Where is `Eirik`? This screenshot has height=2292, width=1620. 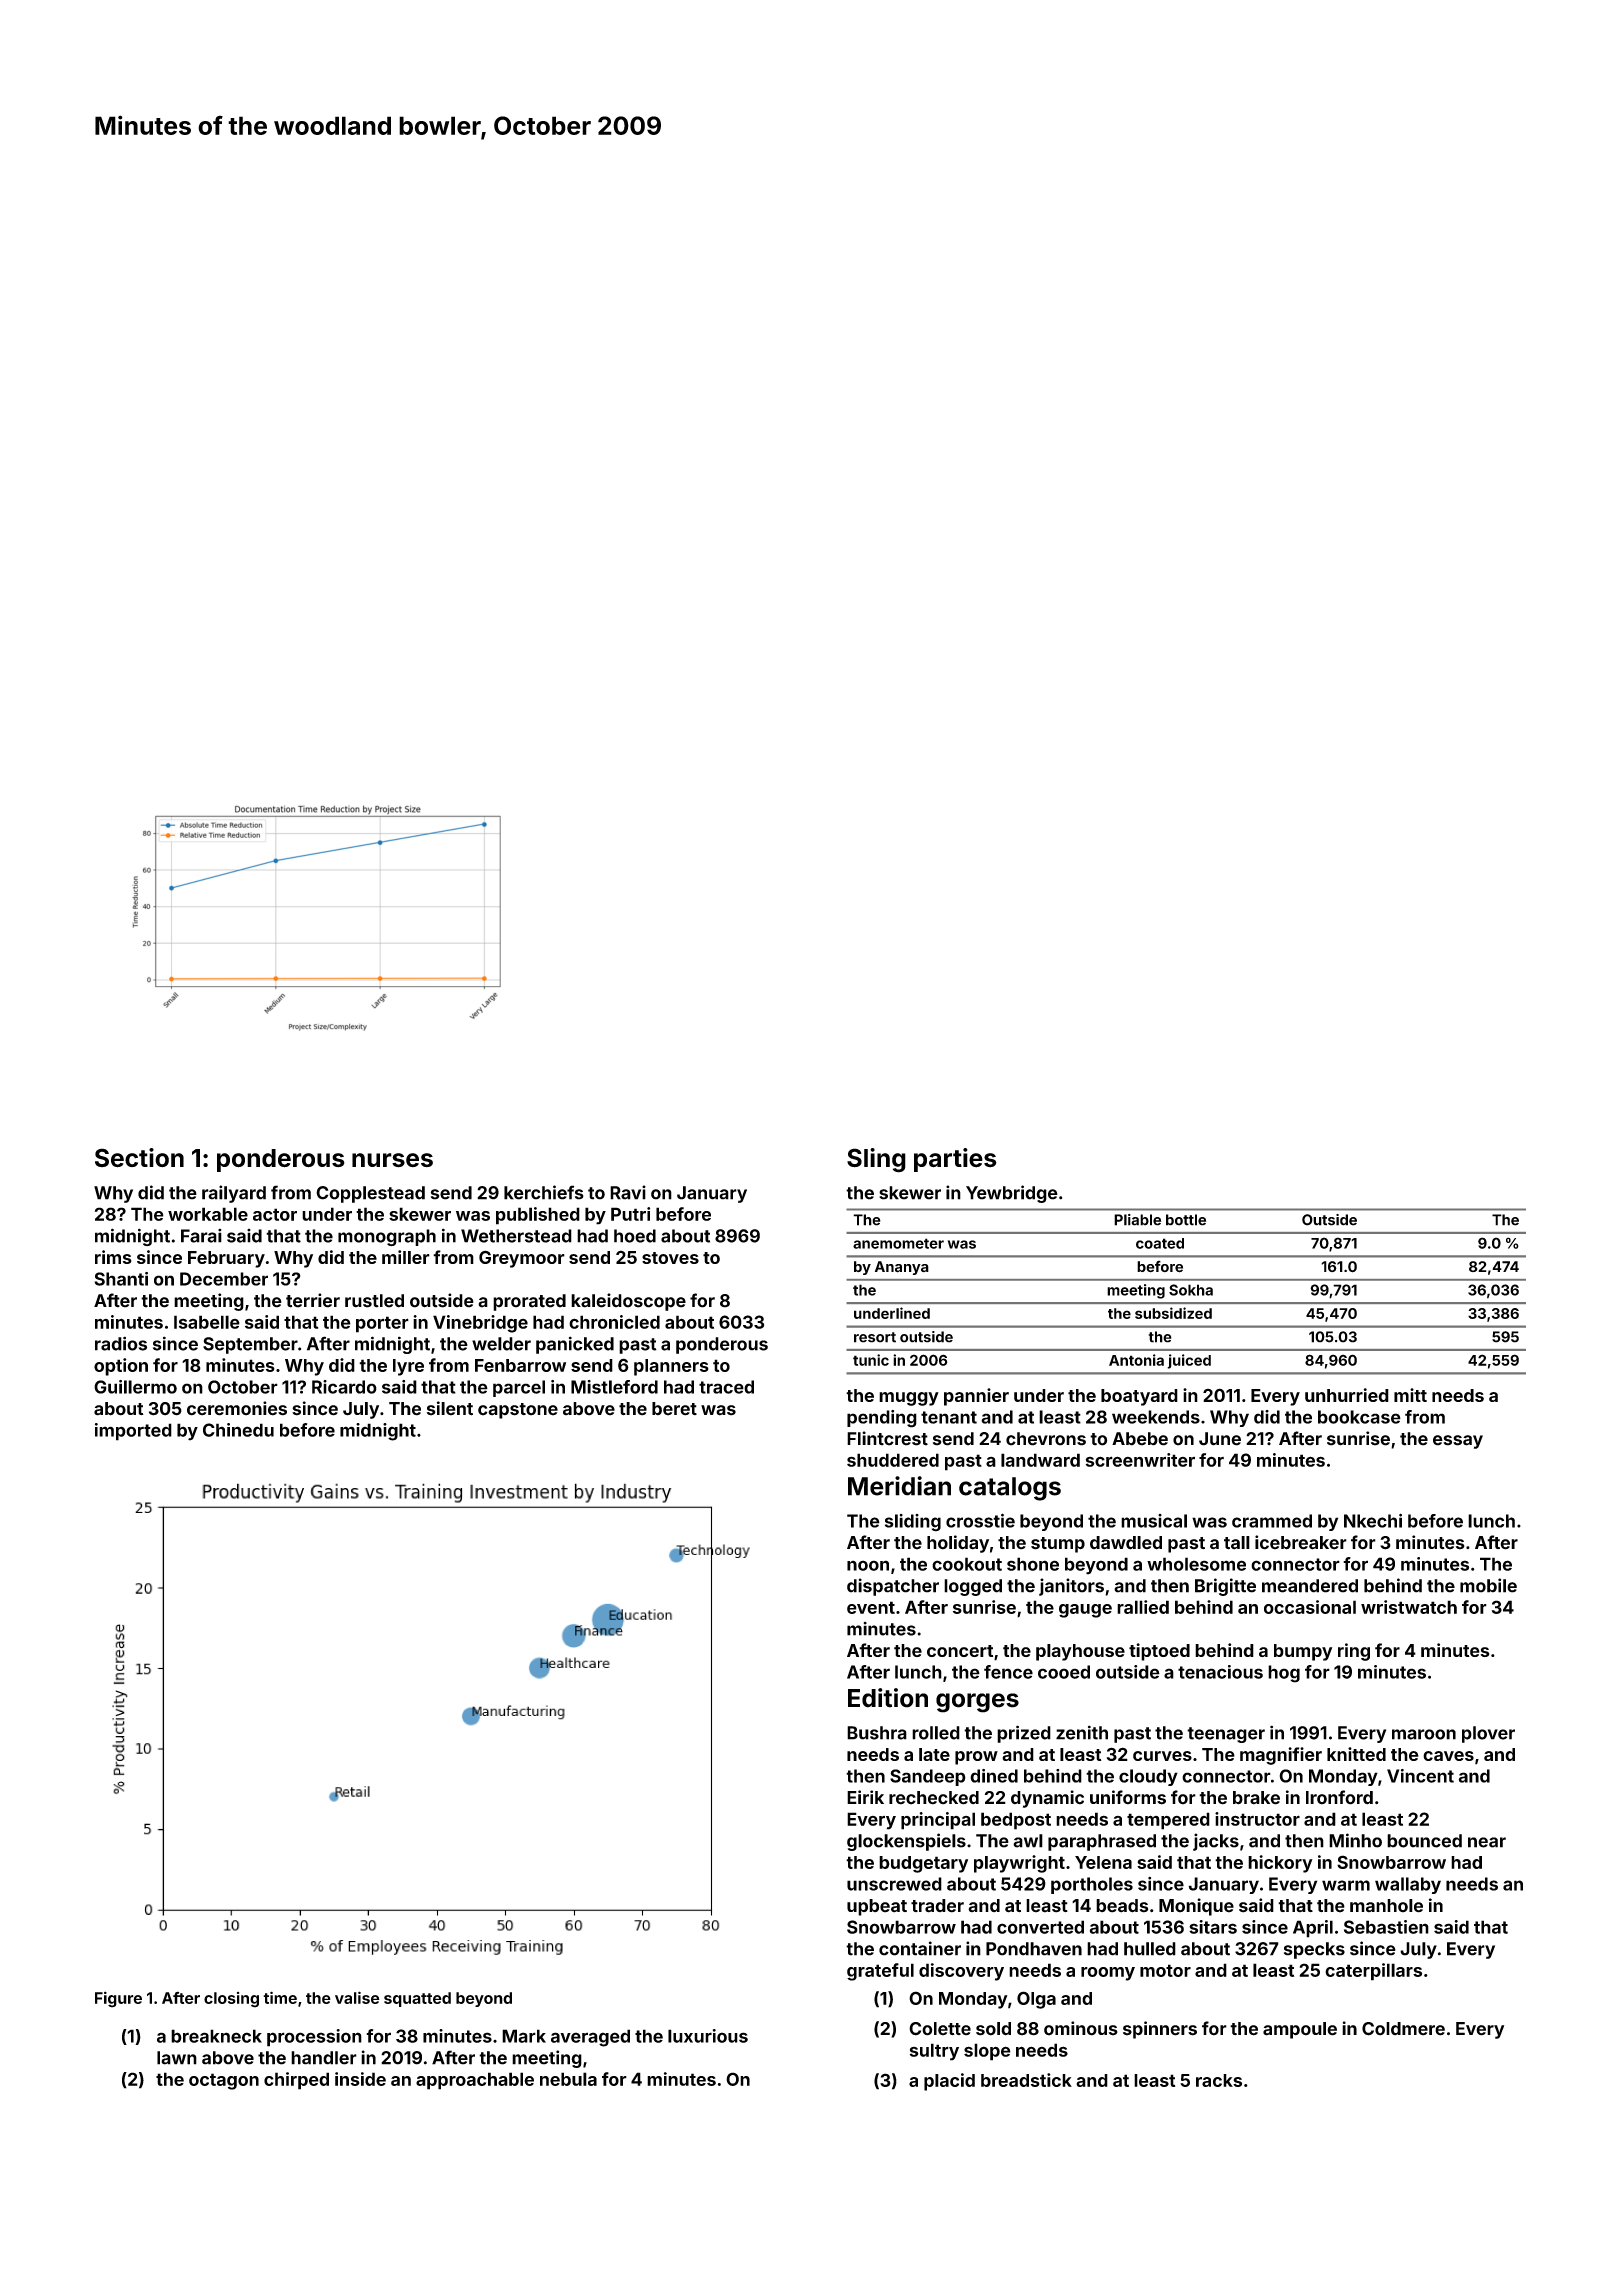 Eirik is located at coordinates (865, 1797).
